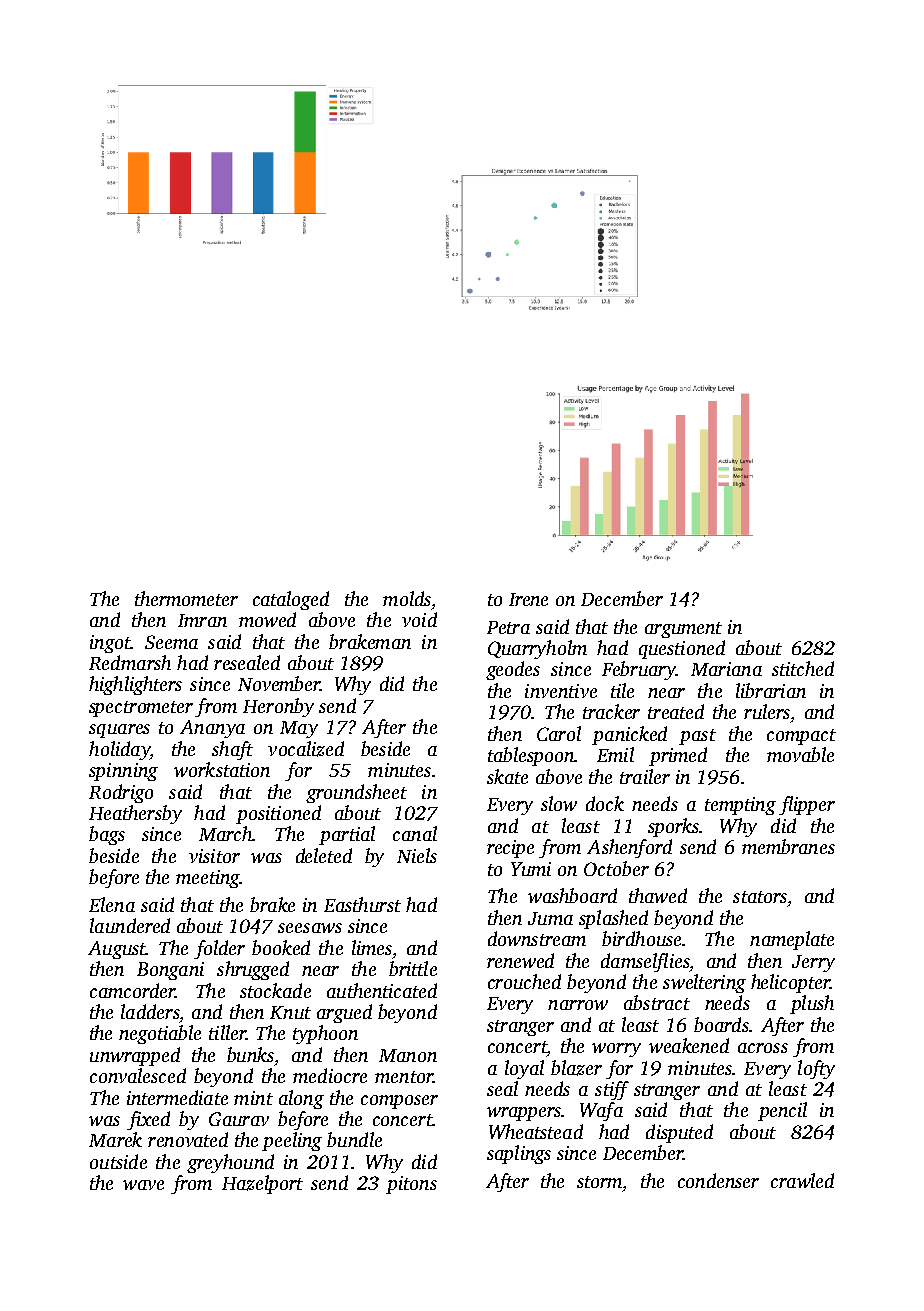 Image resolution: width=924 pixels, height=1311 pixels. I want to click on along, so click(301, 1099).
